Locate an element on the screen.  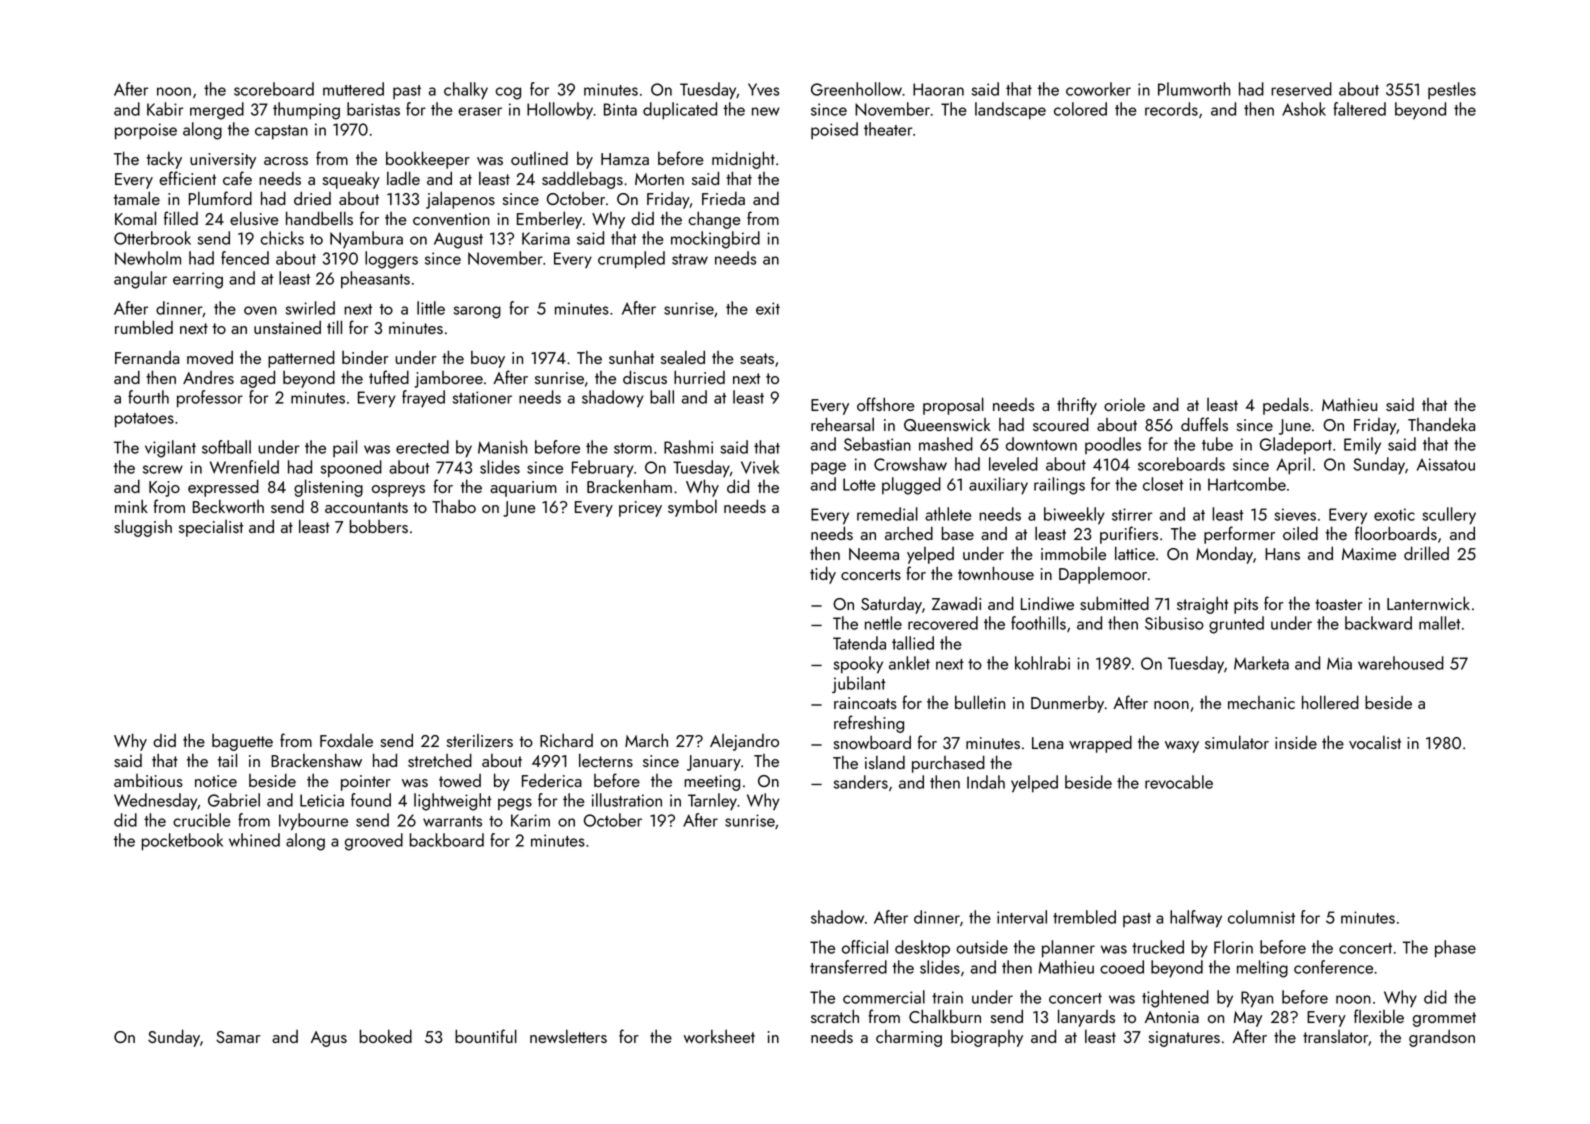
capstan is located at coordinates (281, 132).
